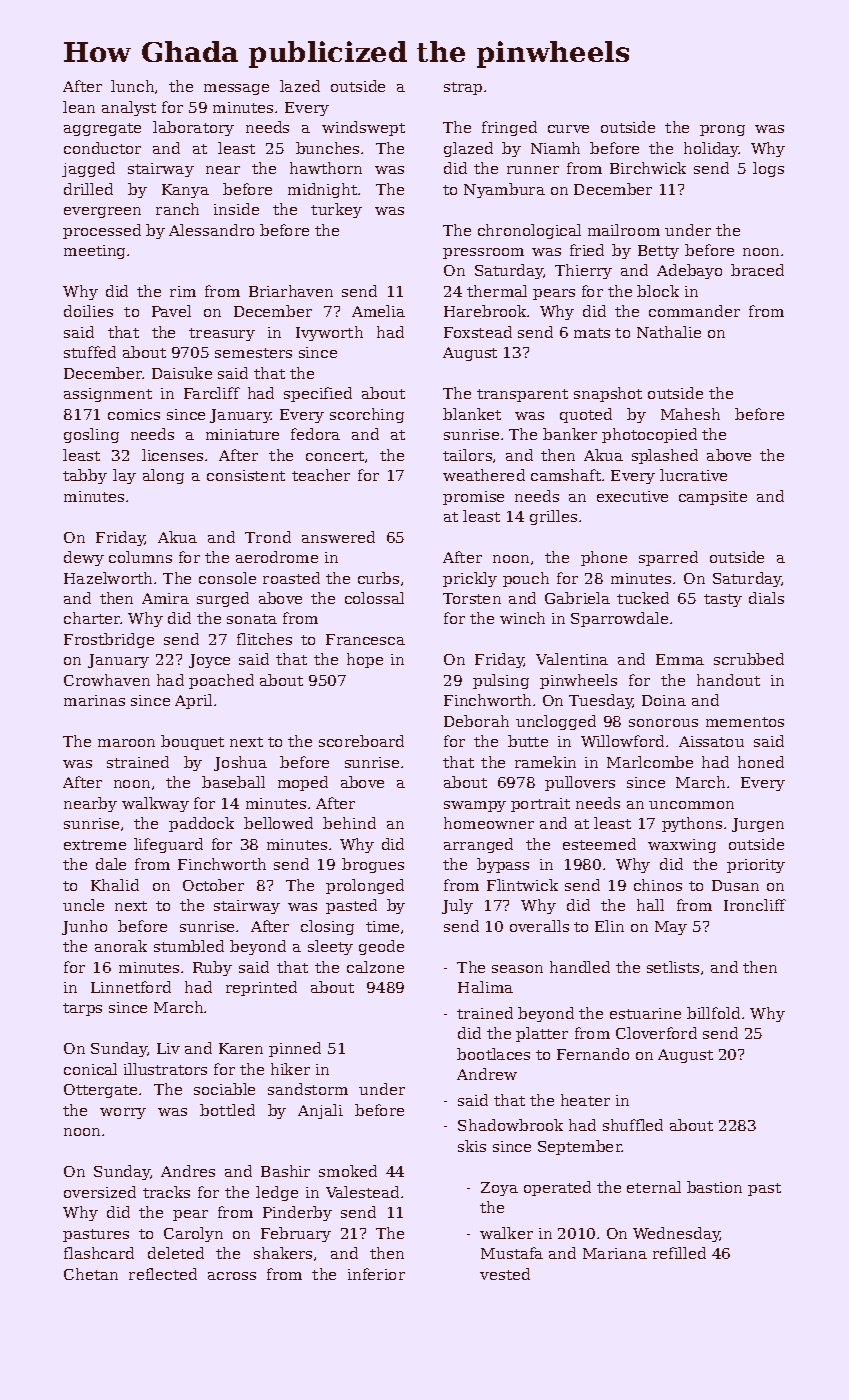  What do you see at coordinates (648, 168) in the screenshot?
I see `Birchwick` at bounding box center [648, 168].
